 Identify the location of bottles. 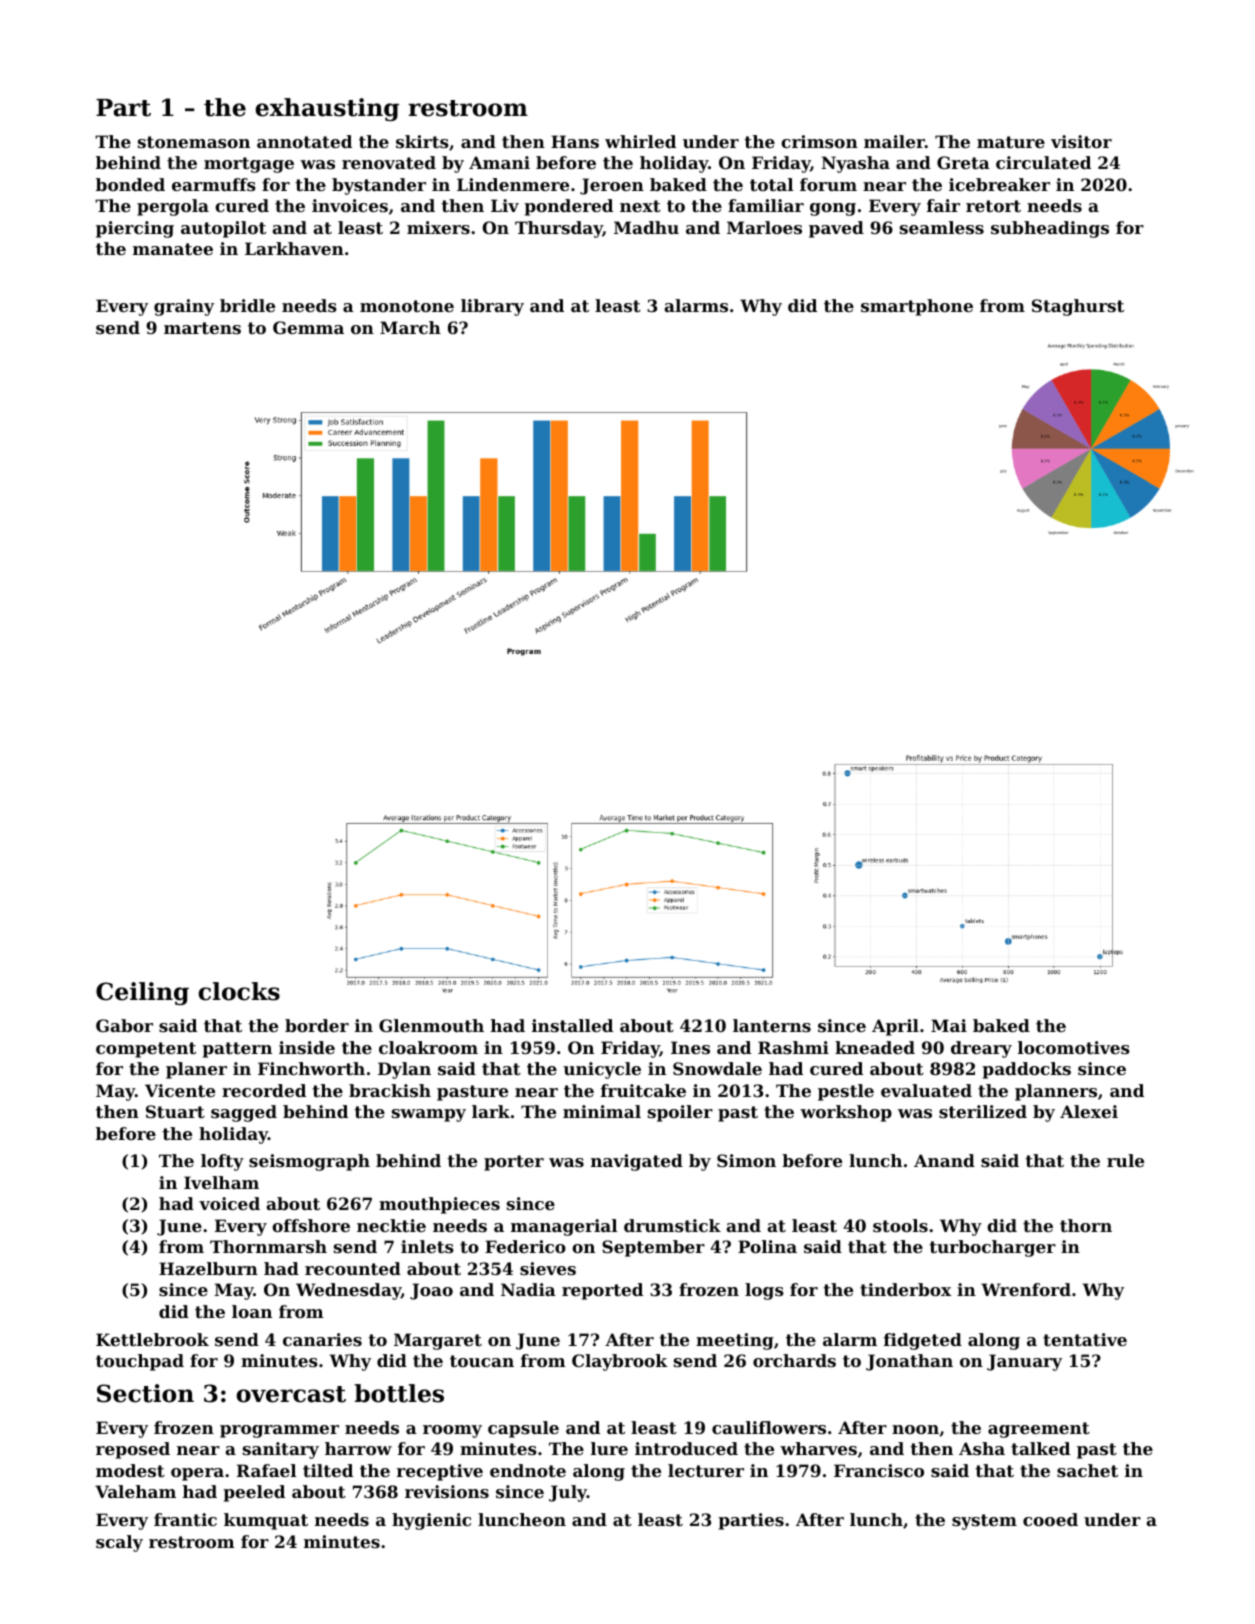
(399, 1393).
